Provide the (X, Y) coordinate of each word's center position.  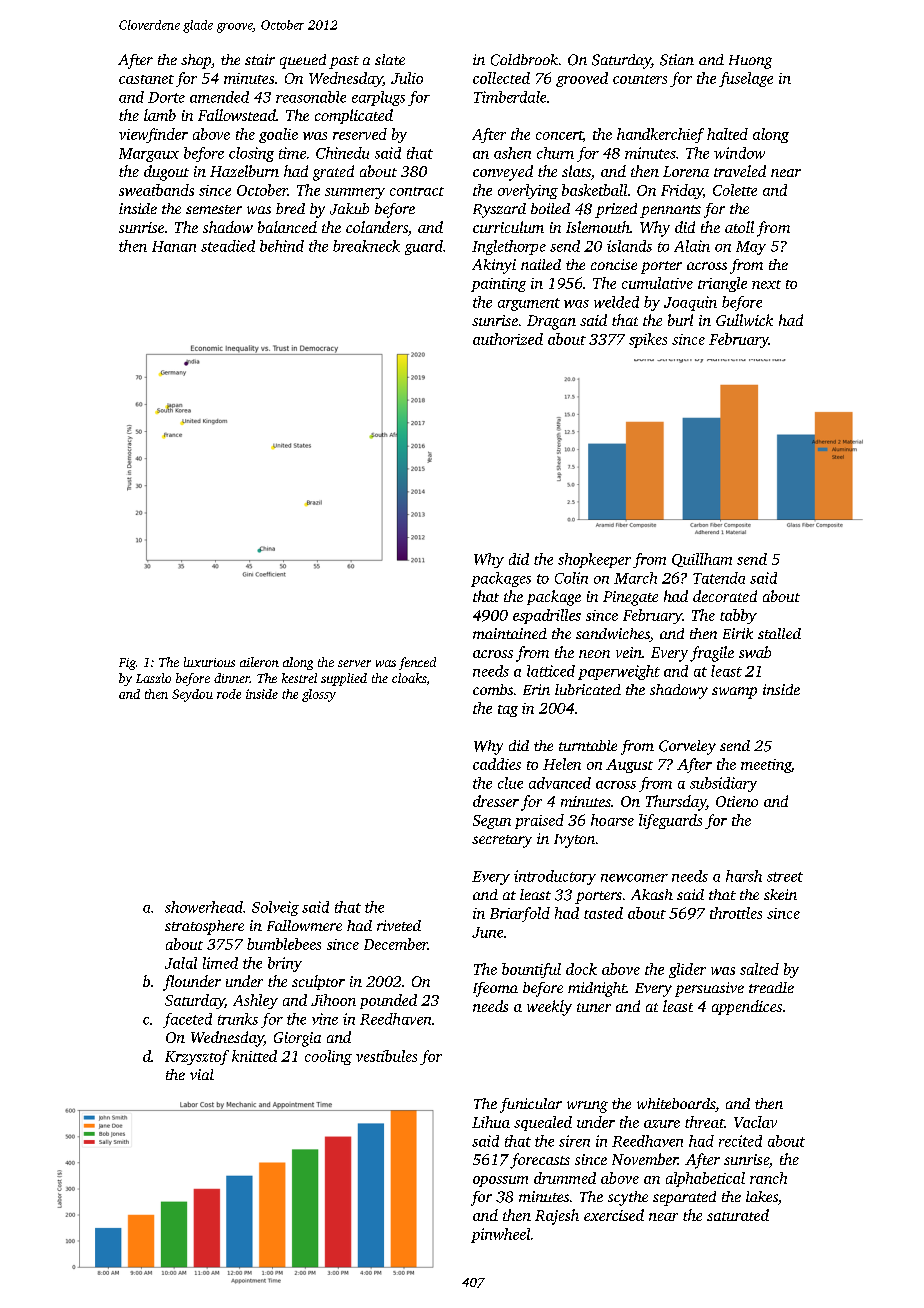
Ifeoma (495, 989)
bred (290, 208)
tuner (594, 1007)
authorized (508, 339)
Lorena (686, 171)
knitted (254, 1056)
